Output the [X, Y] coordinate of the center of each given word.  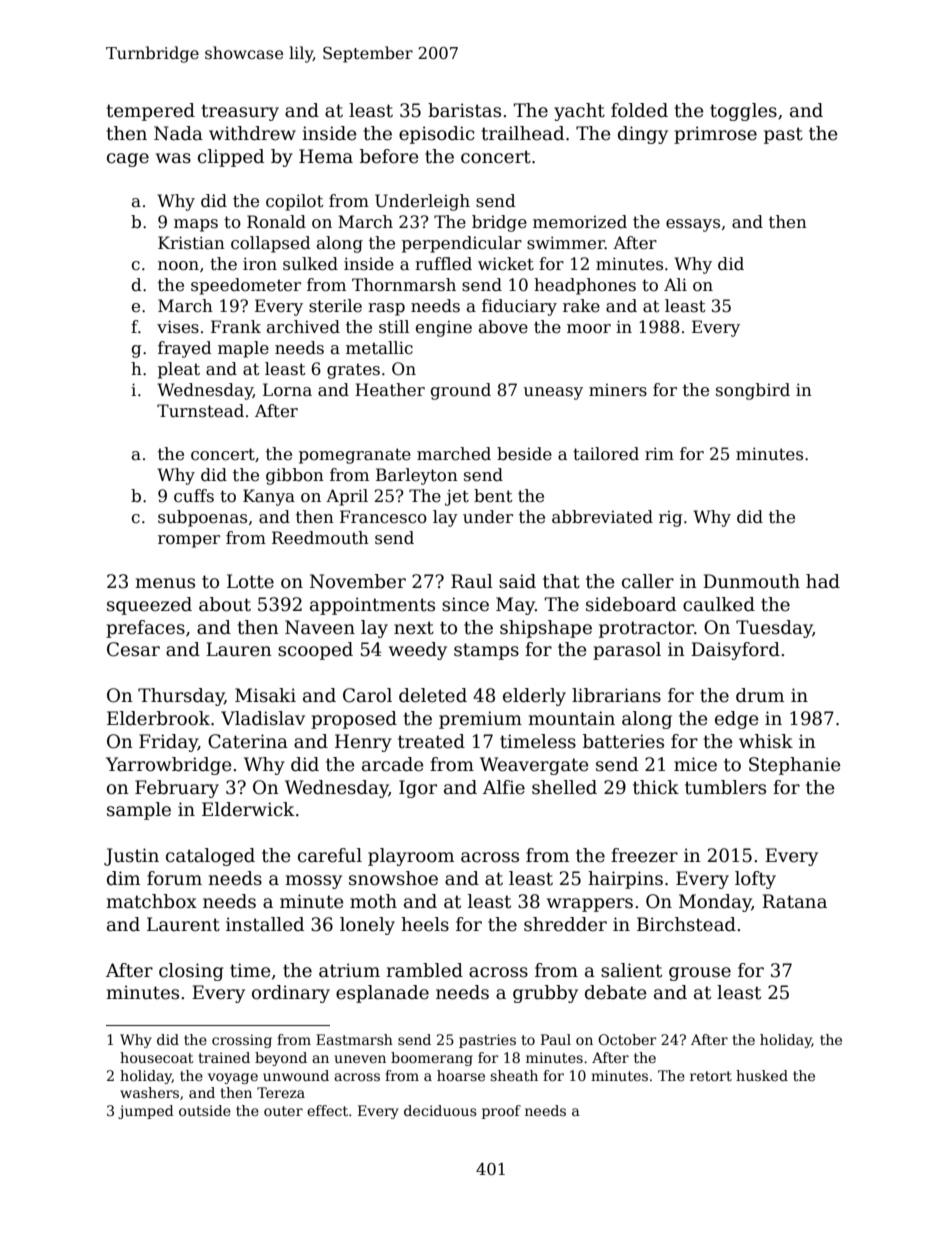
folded [639, 110]
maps [196, 225]
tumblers [725, 787]
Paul [556, 1039]
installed [265, 924]
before [389, 156]
